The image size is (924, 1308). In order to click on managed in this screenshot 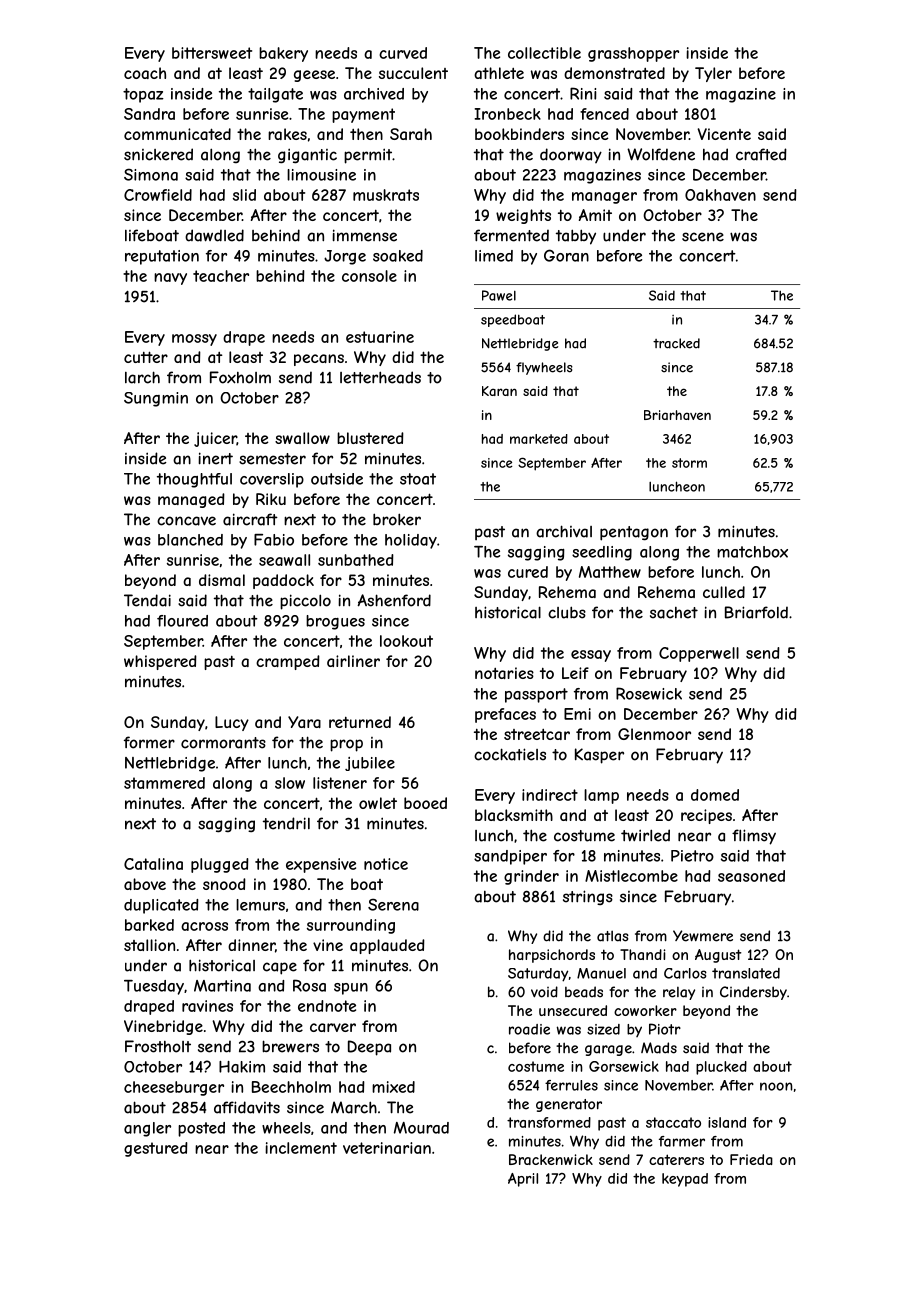, I will do `click(191, 500)`.
